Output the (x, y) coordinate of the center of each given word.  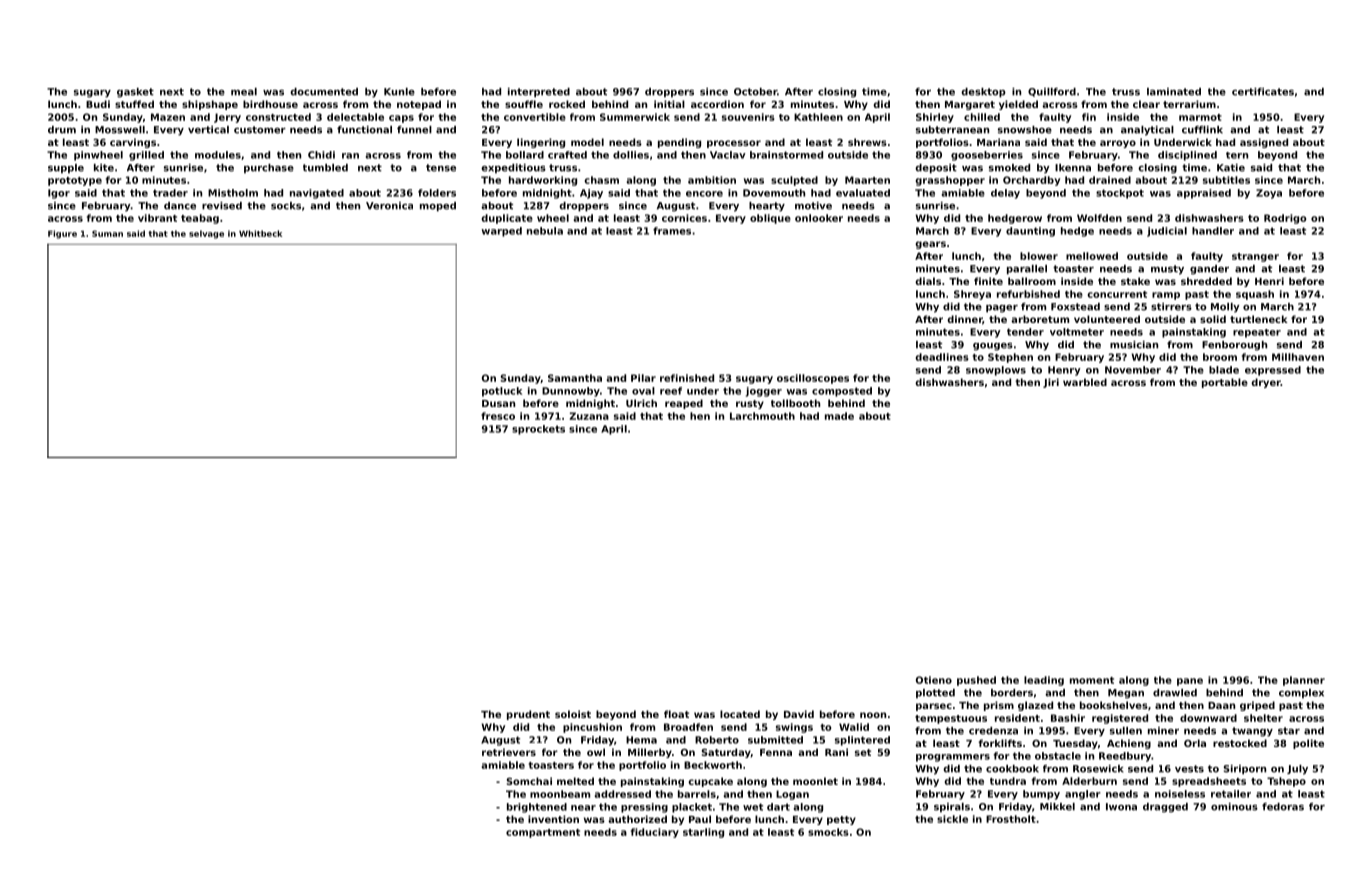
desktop (983, 93)
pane (1190, 682)
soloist (573, 714)
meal (244, 92)
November (1133, 370)
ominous (1234, 807)
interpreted (539, 93)
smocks (828, 832)
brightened (537, 808)
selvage (206, 234)
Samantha (575, 378)
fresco (498, 416)
